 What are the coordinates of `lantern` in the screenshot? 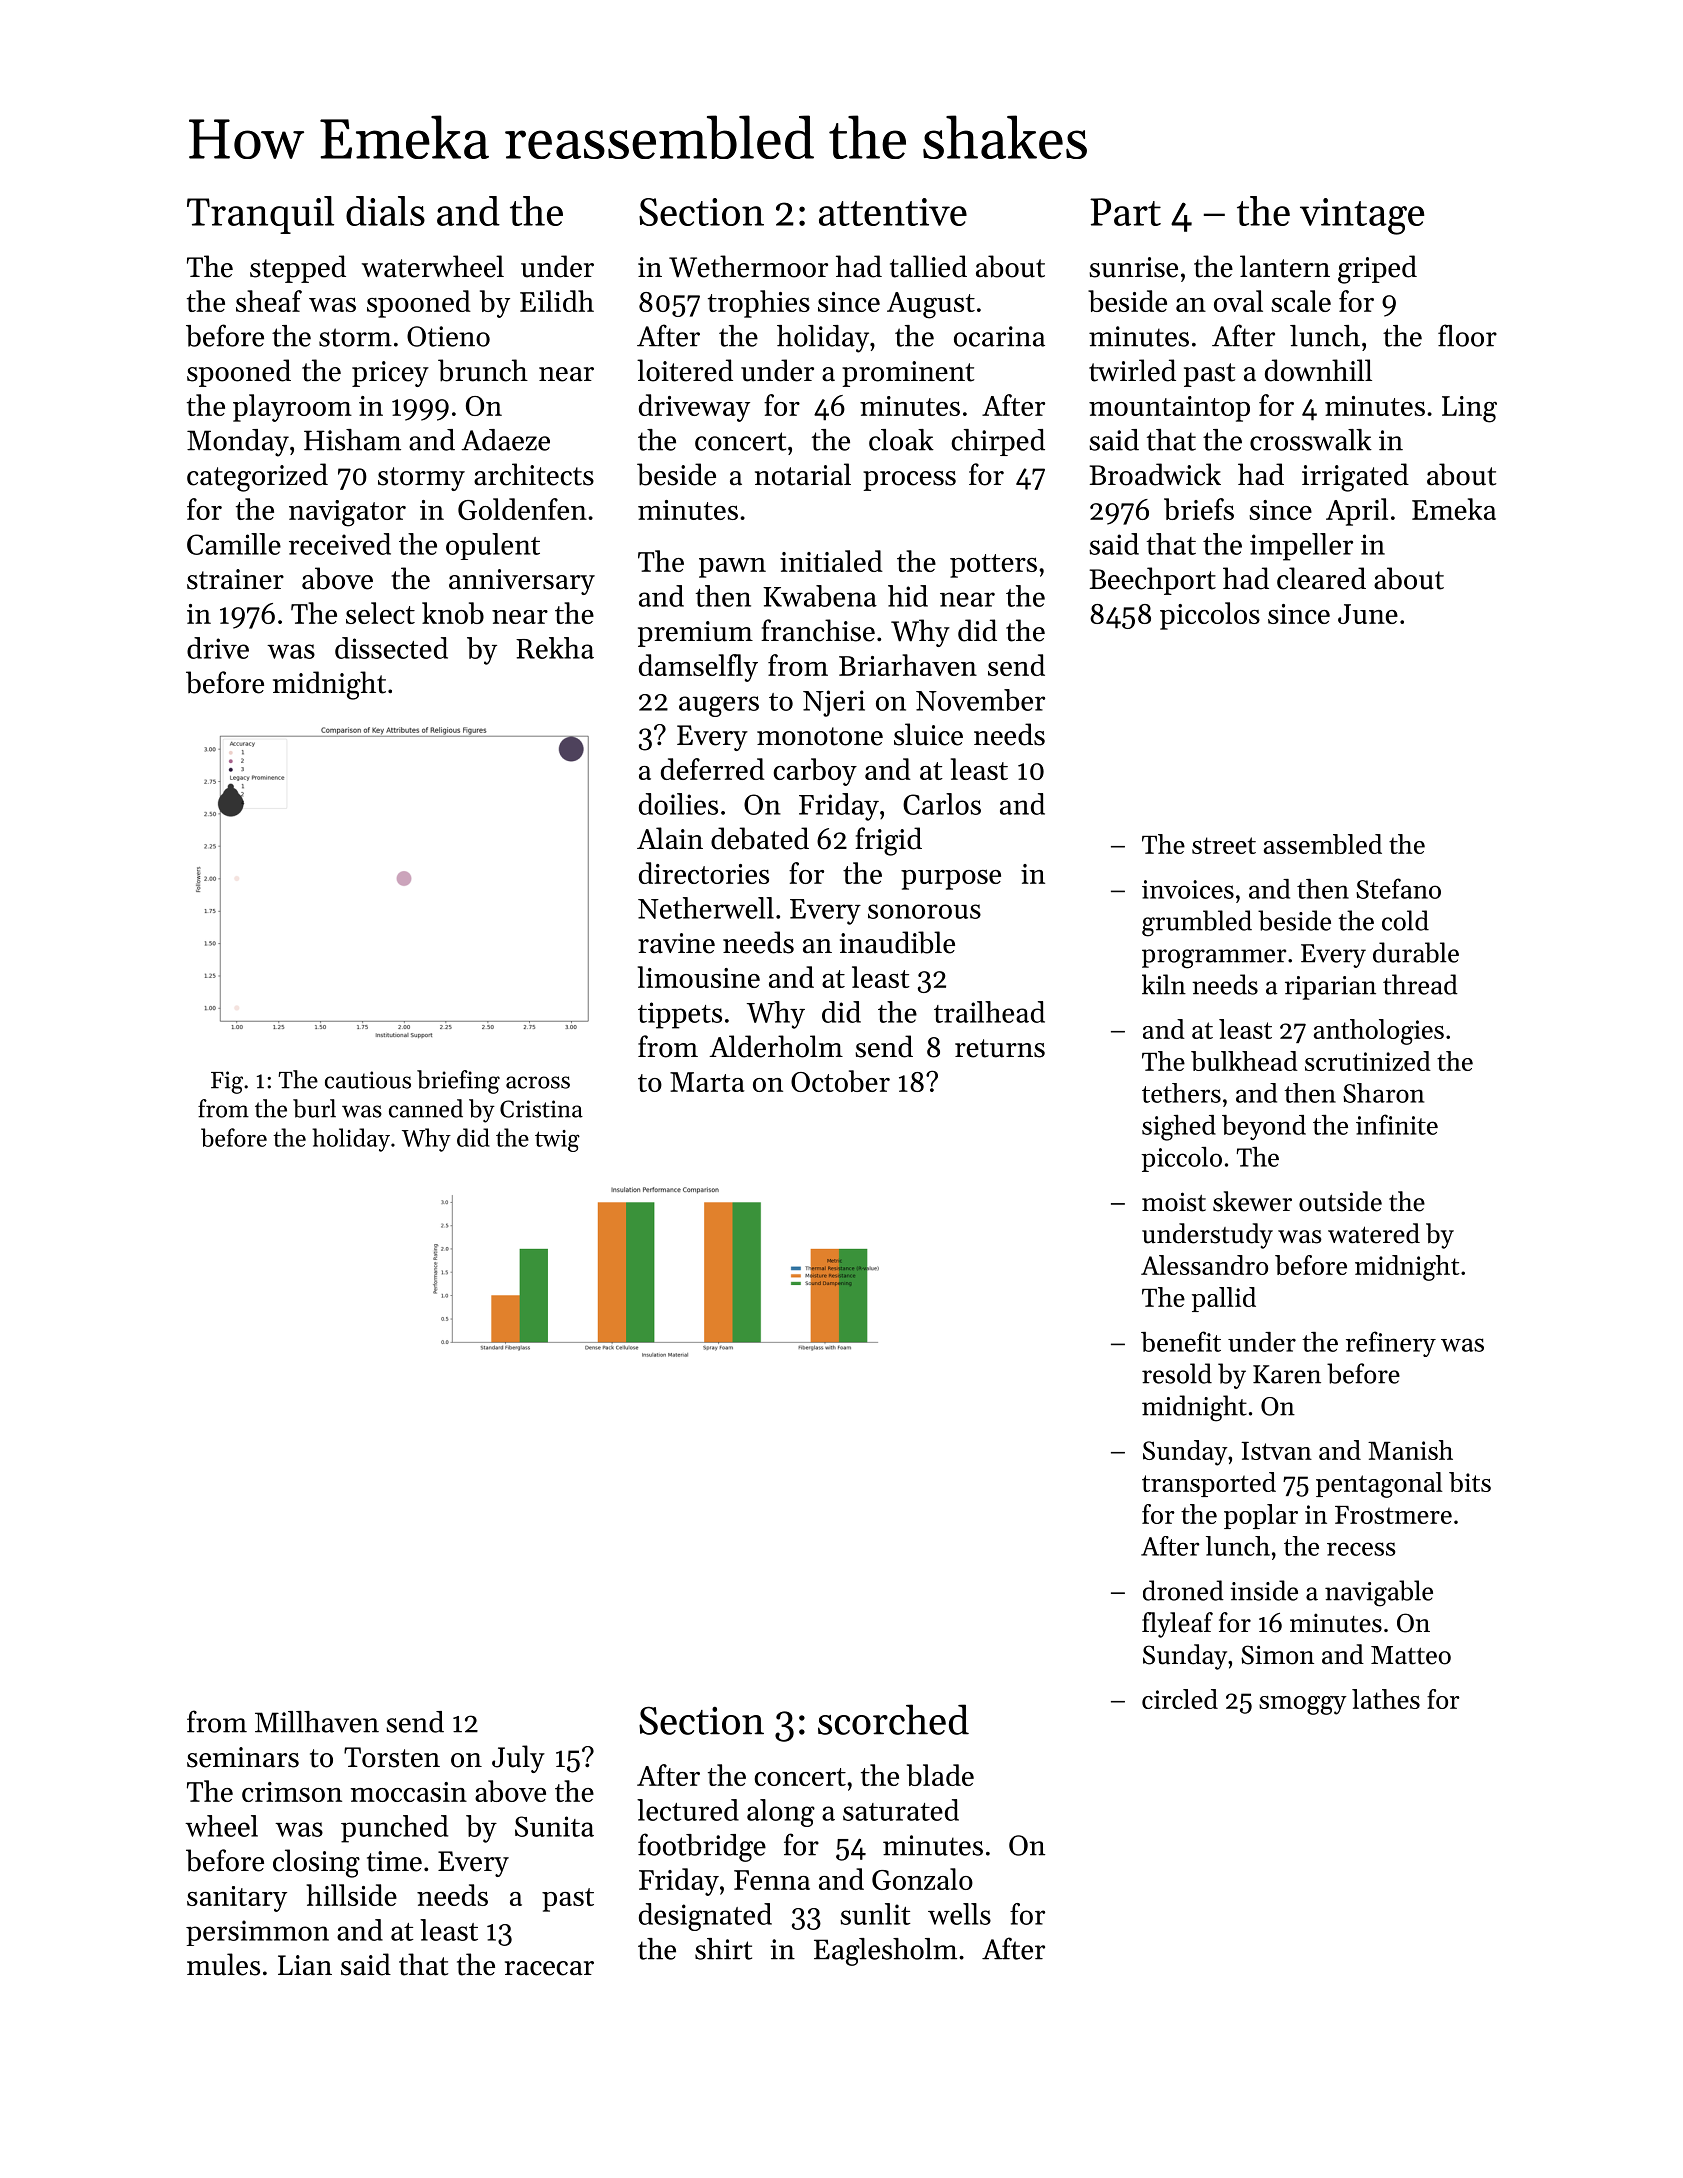 It's located at (1285, 266).
